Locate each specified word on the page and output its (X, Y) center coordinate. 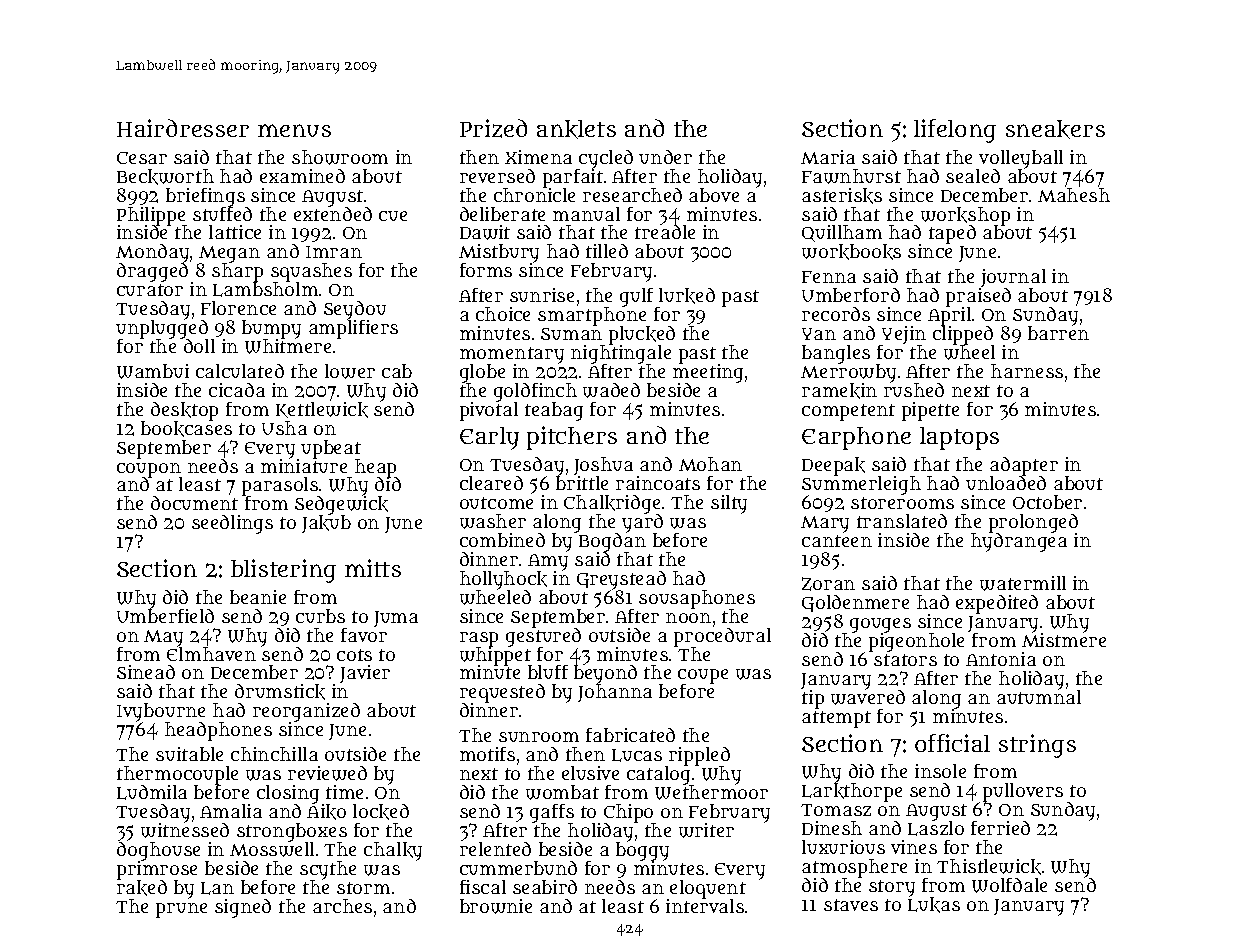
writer (706, 830)
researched (632, 195)
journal (1013, 278)
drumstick (280, 692)
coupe (703, 676)
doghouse (158, 851)
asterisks (842, 196)
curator (150, 290)
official (952, 743)
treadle (665, 232)
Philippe (152, 216)
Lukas (934, 905)
